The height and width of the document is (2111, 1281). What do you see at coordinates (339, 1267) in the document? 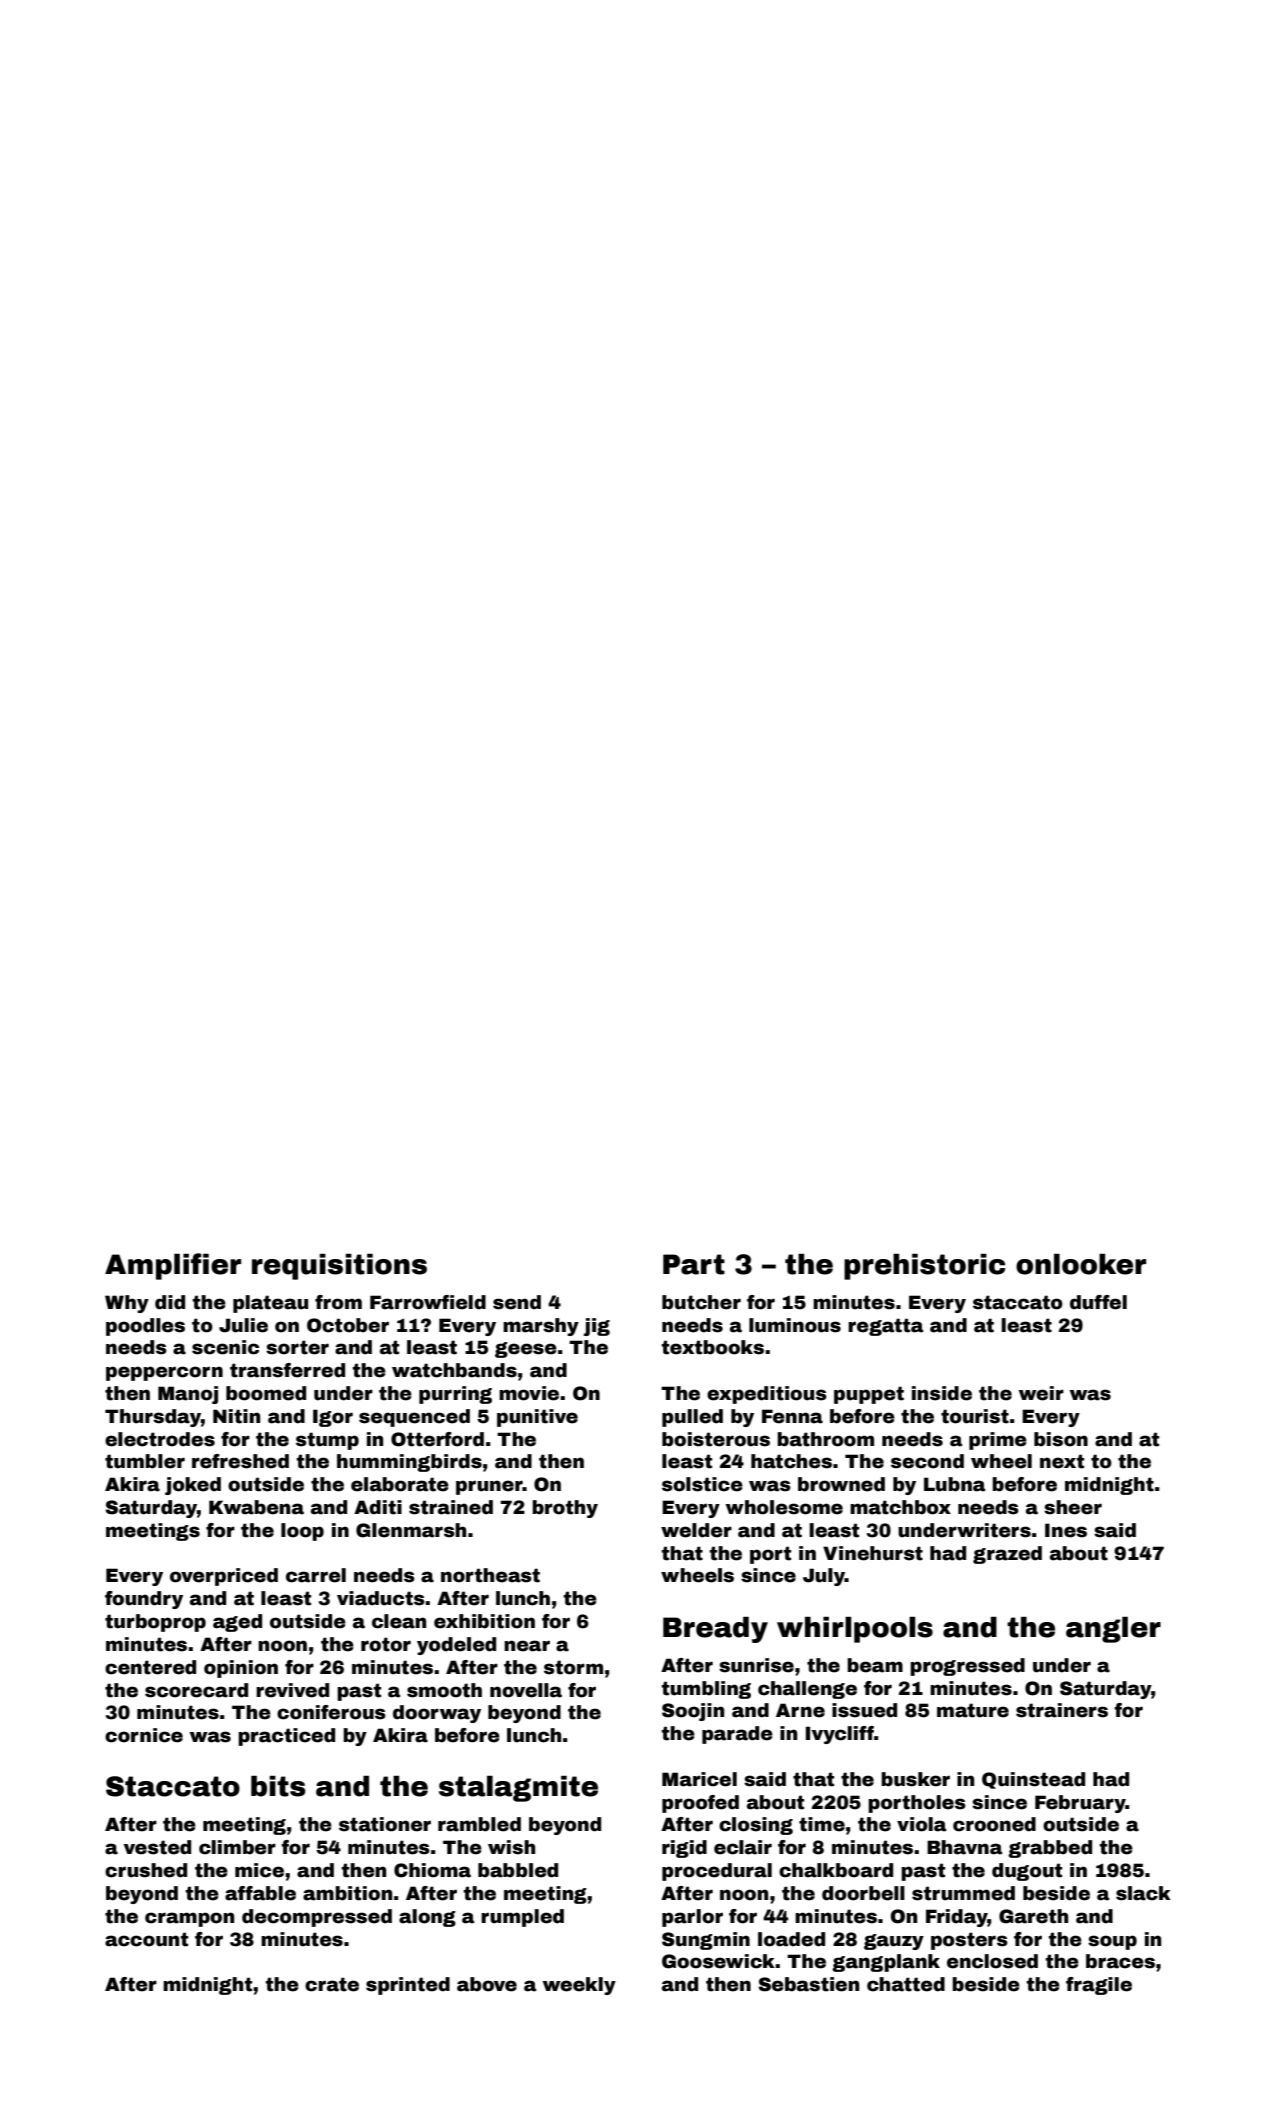
I see `requisitions` at bounding box center [339, 1267].
